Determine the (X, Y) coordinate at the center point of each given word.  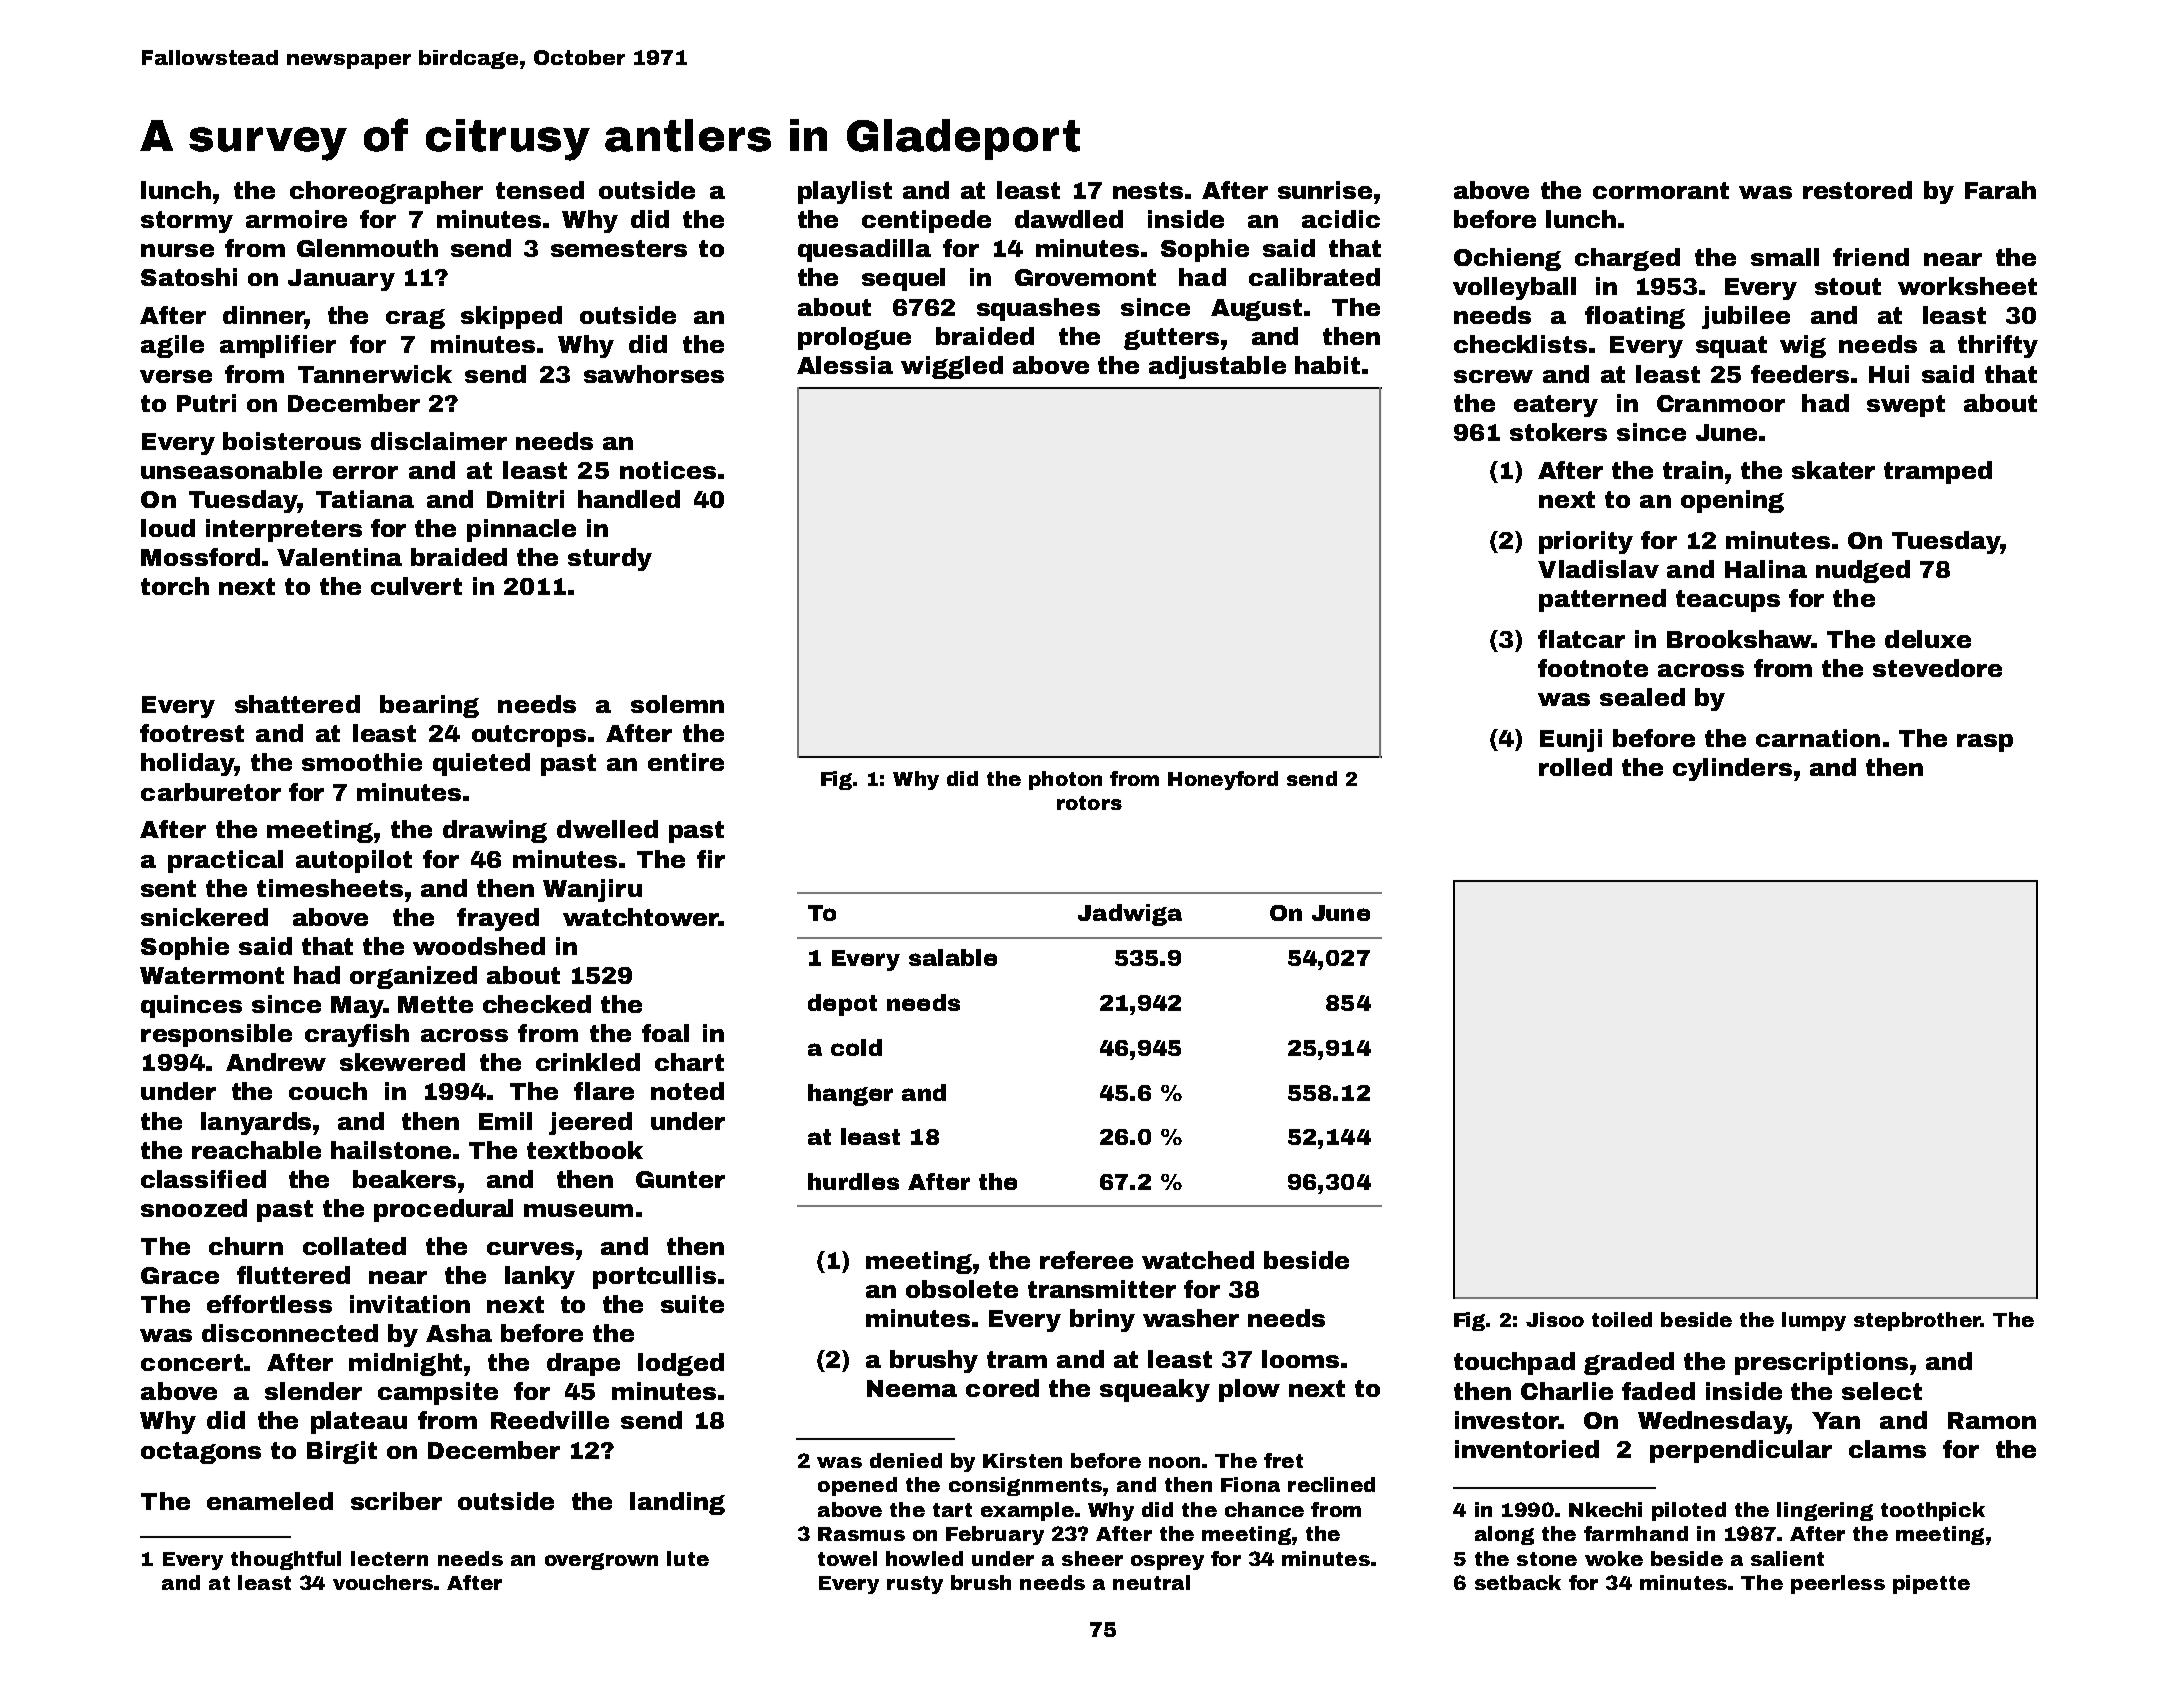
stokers (1558, 432)
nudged (1863, 571)
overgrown (601, 1561)
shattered (297, 704)
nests (1148, 190)
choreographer (386, 192)
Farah (2000, 190)
